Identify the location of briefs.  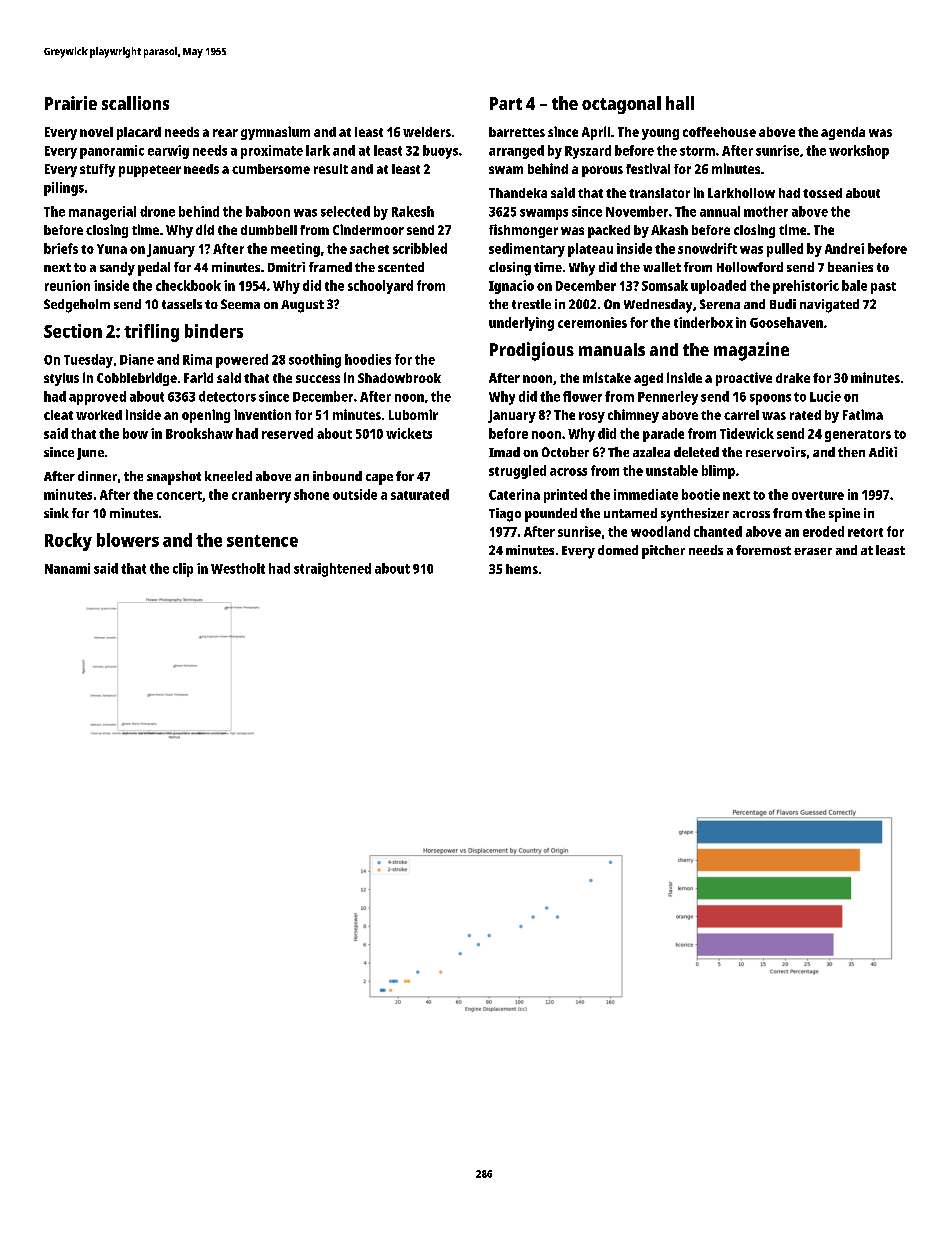
(61, 248).
